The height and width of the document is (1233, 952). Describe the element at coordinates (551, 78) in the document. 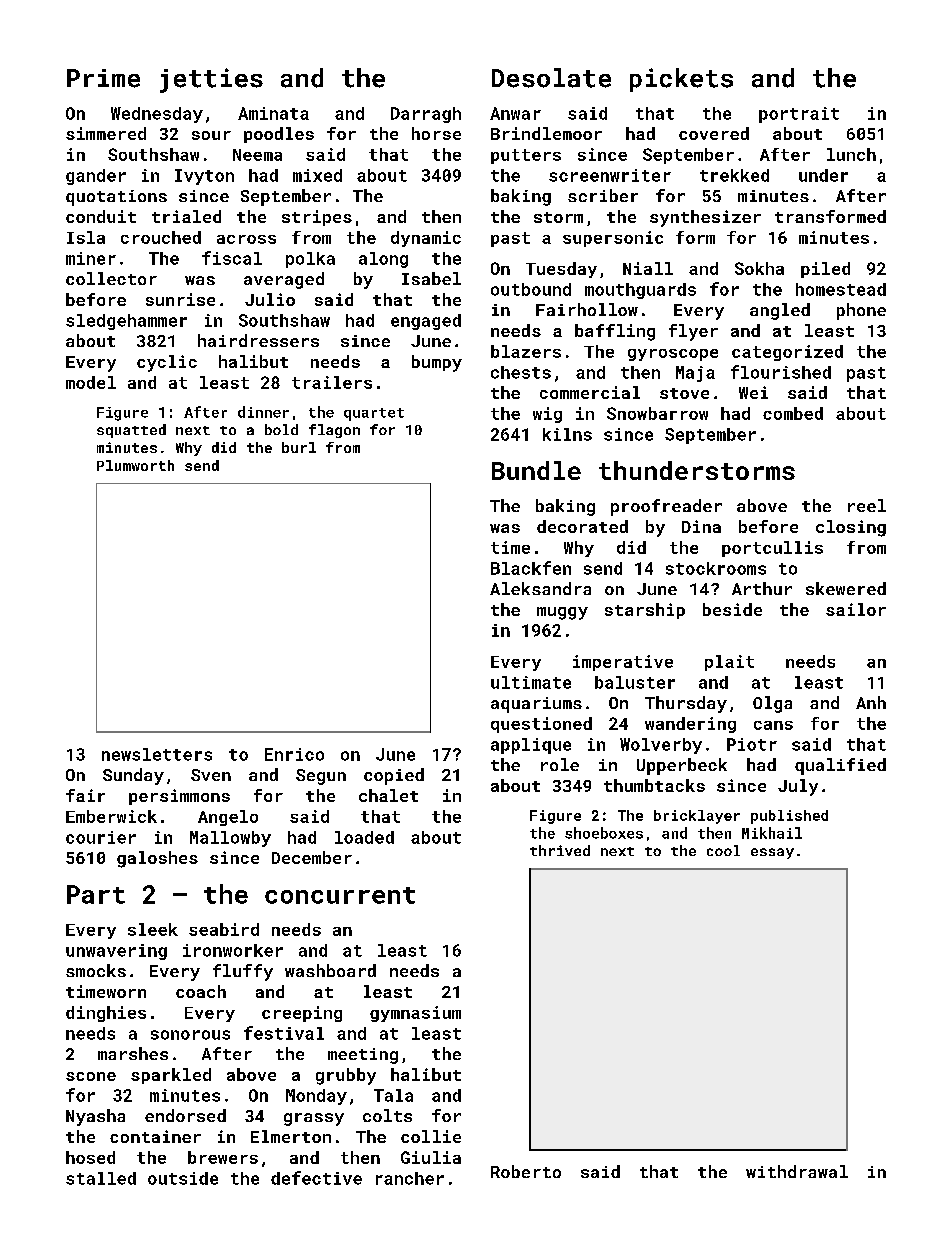

I see `Desolate` at that location.
